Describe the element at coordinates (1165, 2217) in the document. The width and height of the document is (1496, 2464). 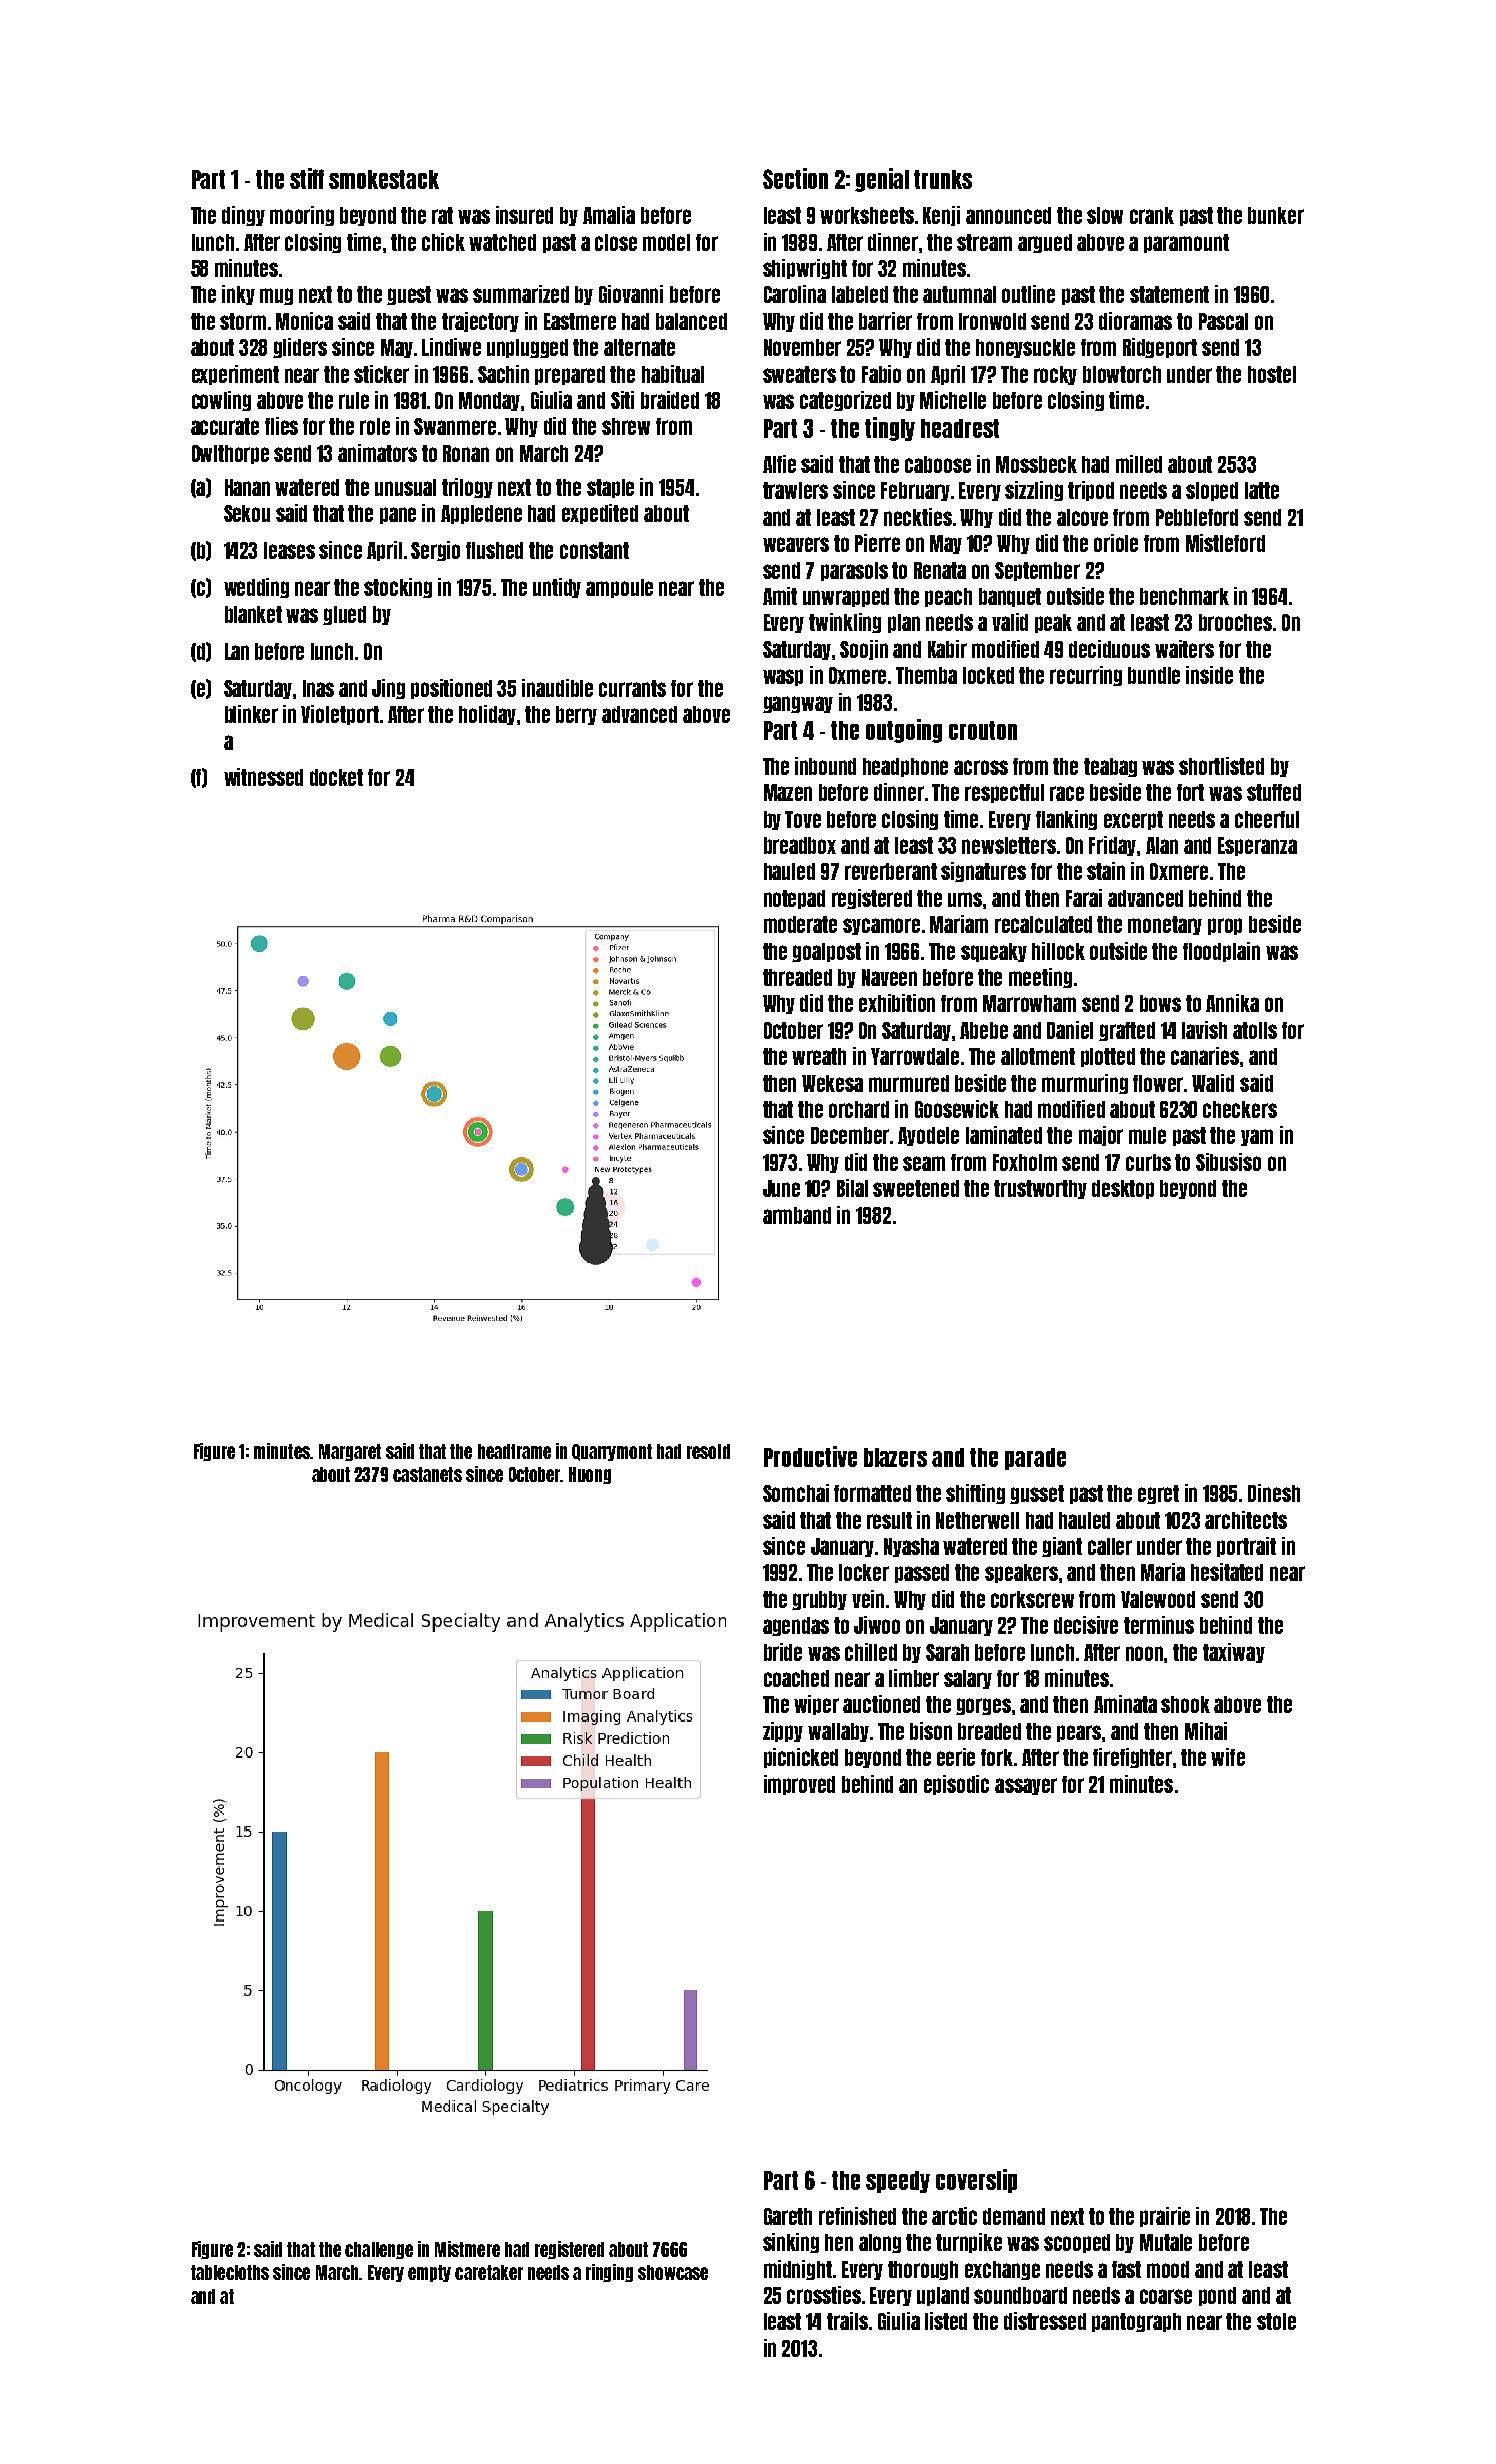
I see `prairie` at that location.
